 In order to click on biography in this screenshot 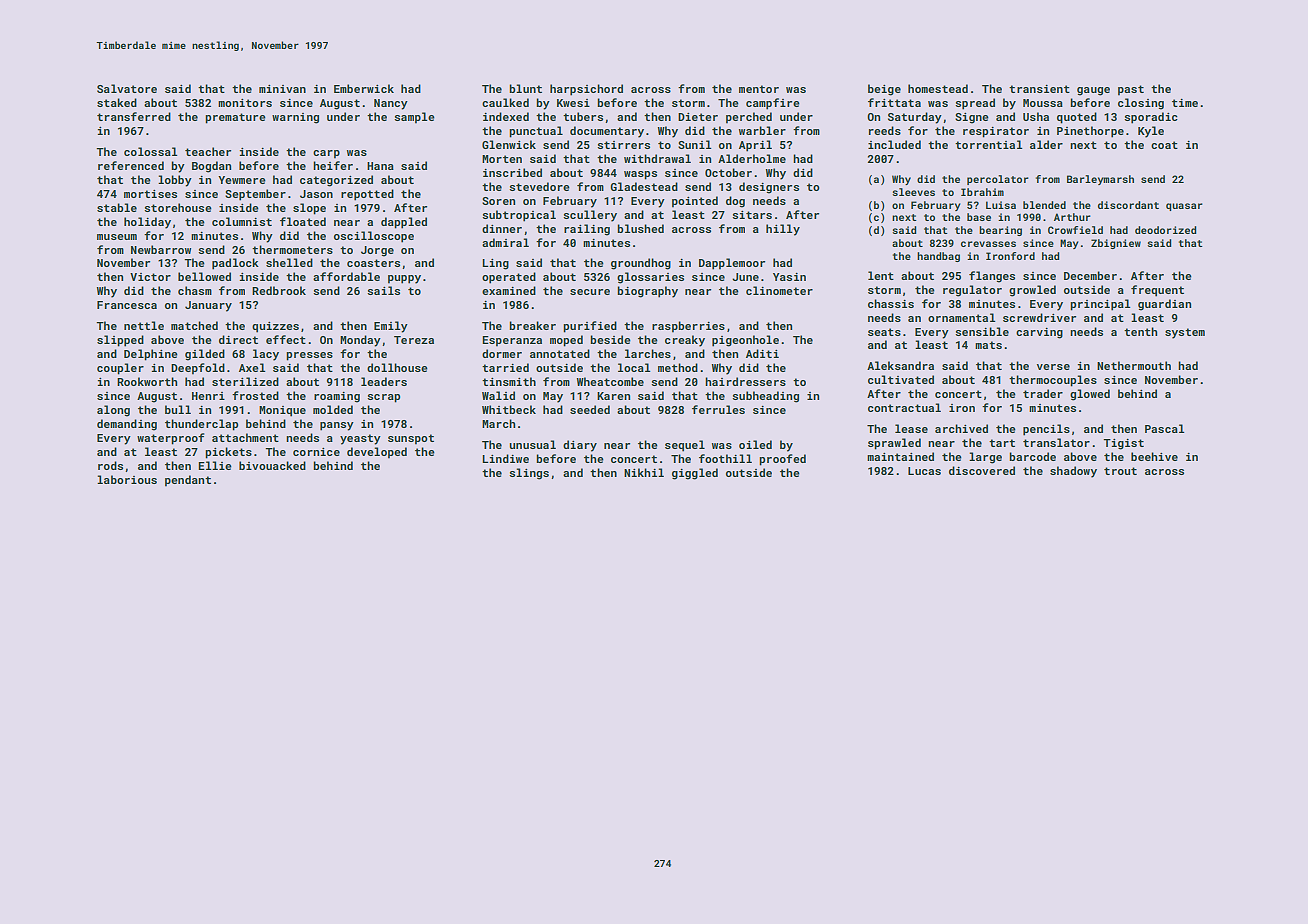, I will do `click(647, 292)`.
